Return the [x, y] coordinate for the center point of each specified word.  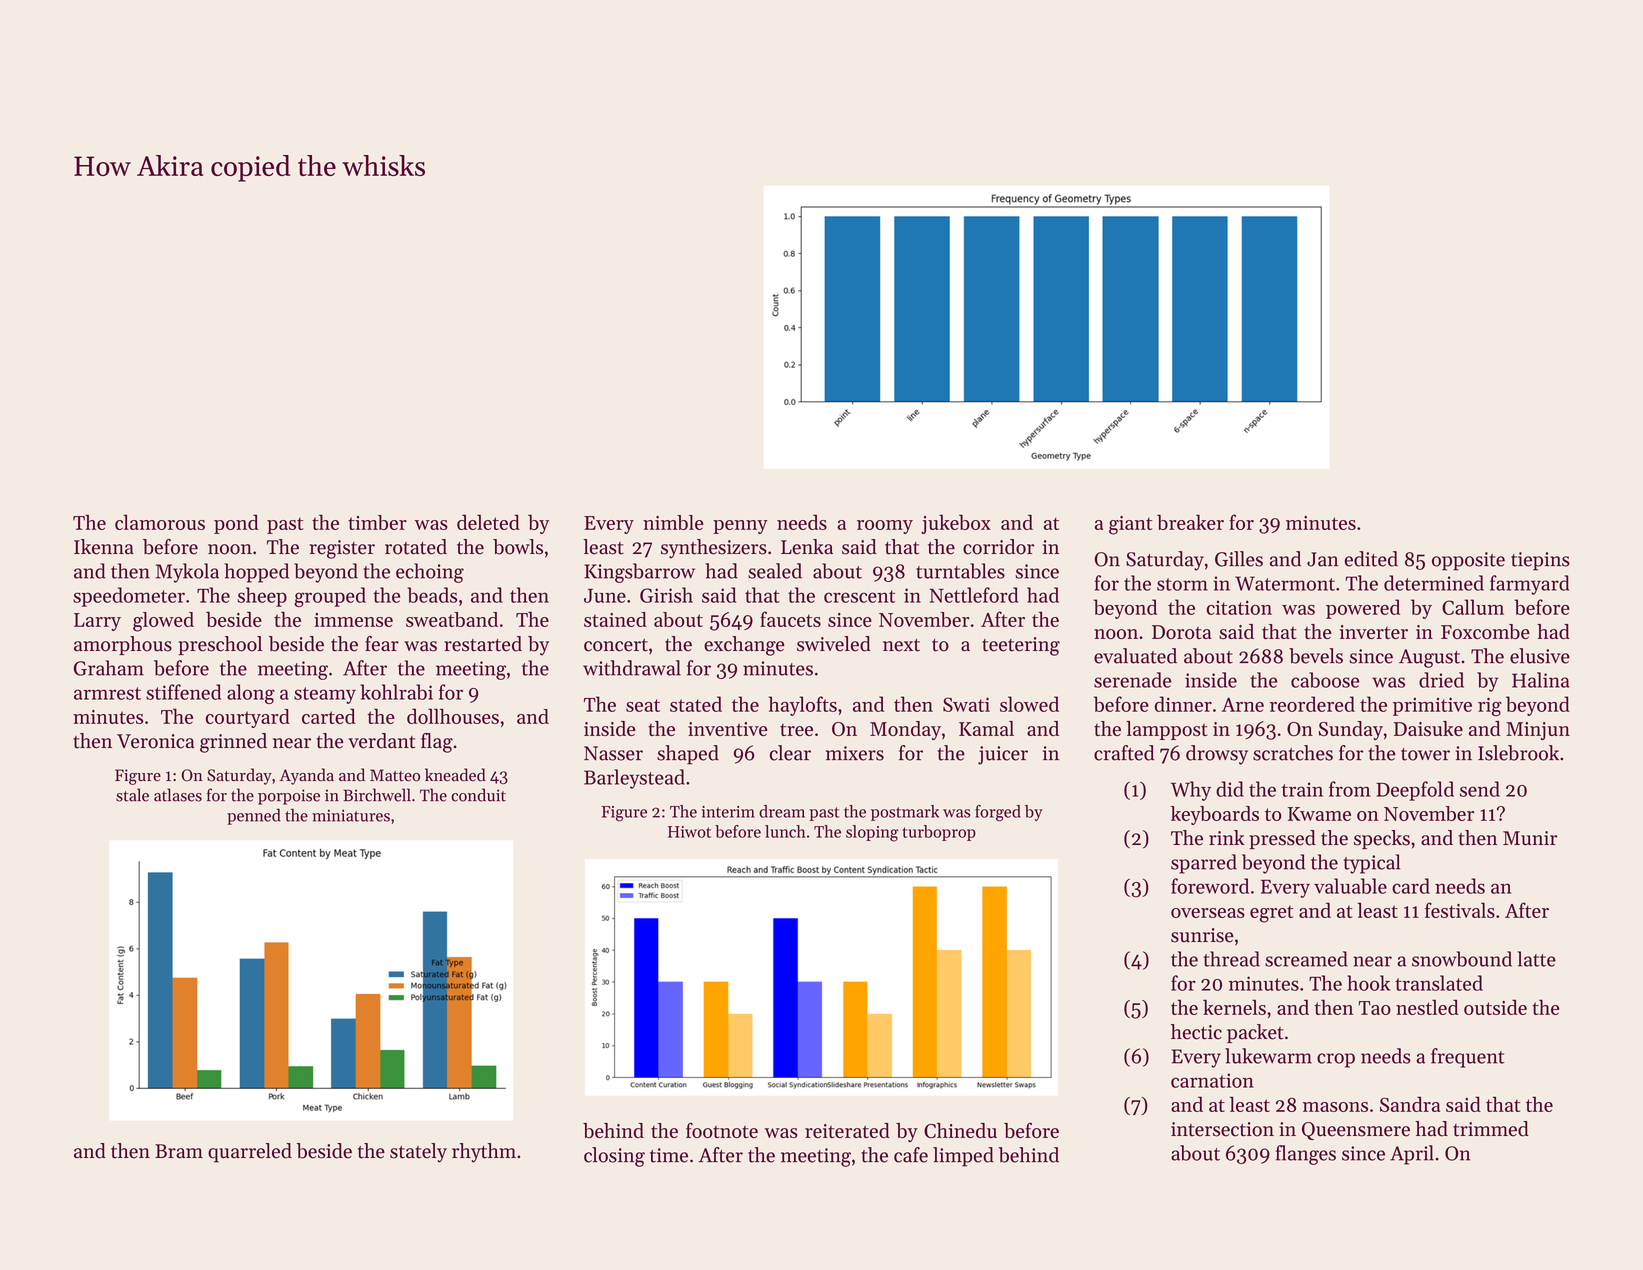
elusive [1540, 656]
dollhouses [453, 716]
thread [1231, 959]
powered [1363, 609]
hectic [1196, 1032]
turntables [960, 571]
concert [616, 645]
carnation [1212, 1080]
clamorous [160, 522]
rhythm [484, 1153]
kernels [1234, 1007]
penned [254, 817]
